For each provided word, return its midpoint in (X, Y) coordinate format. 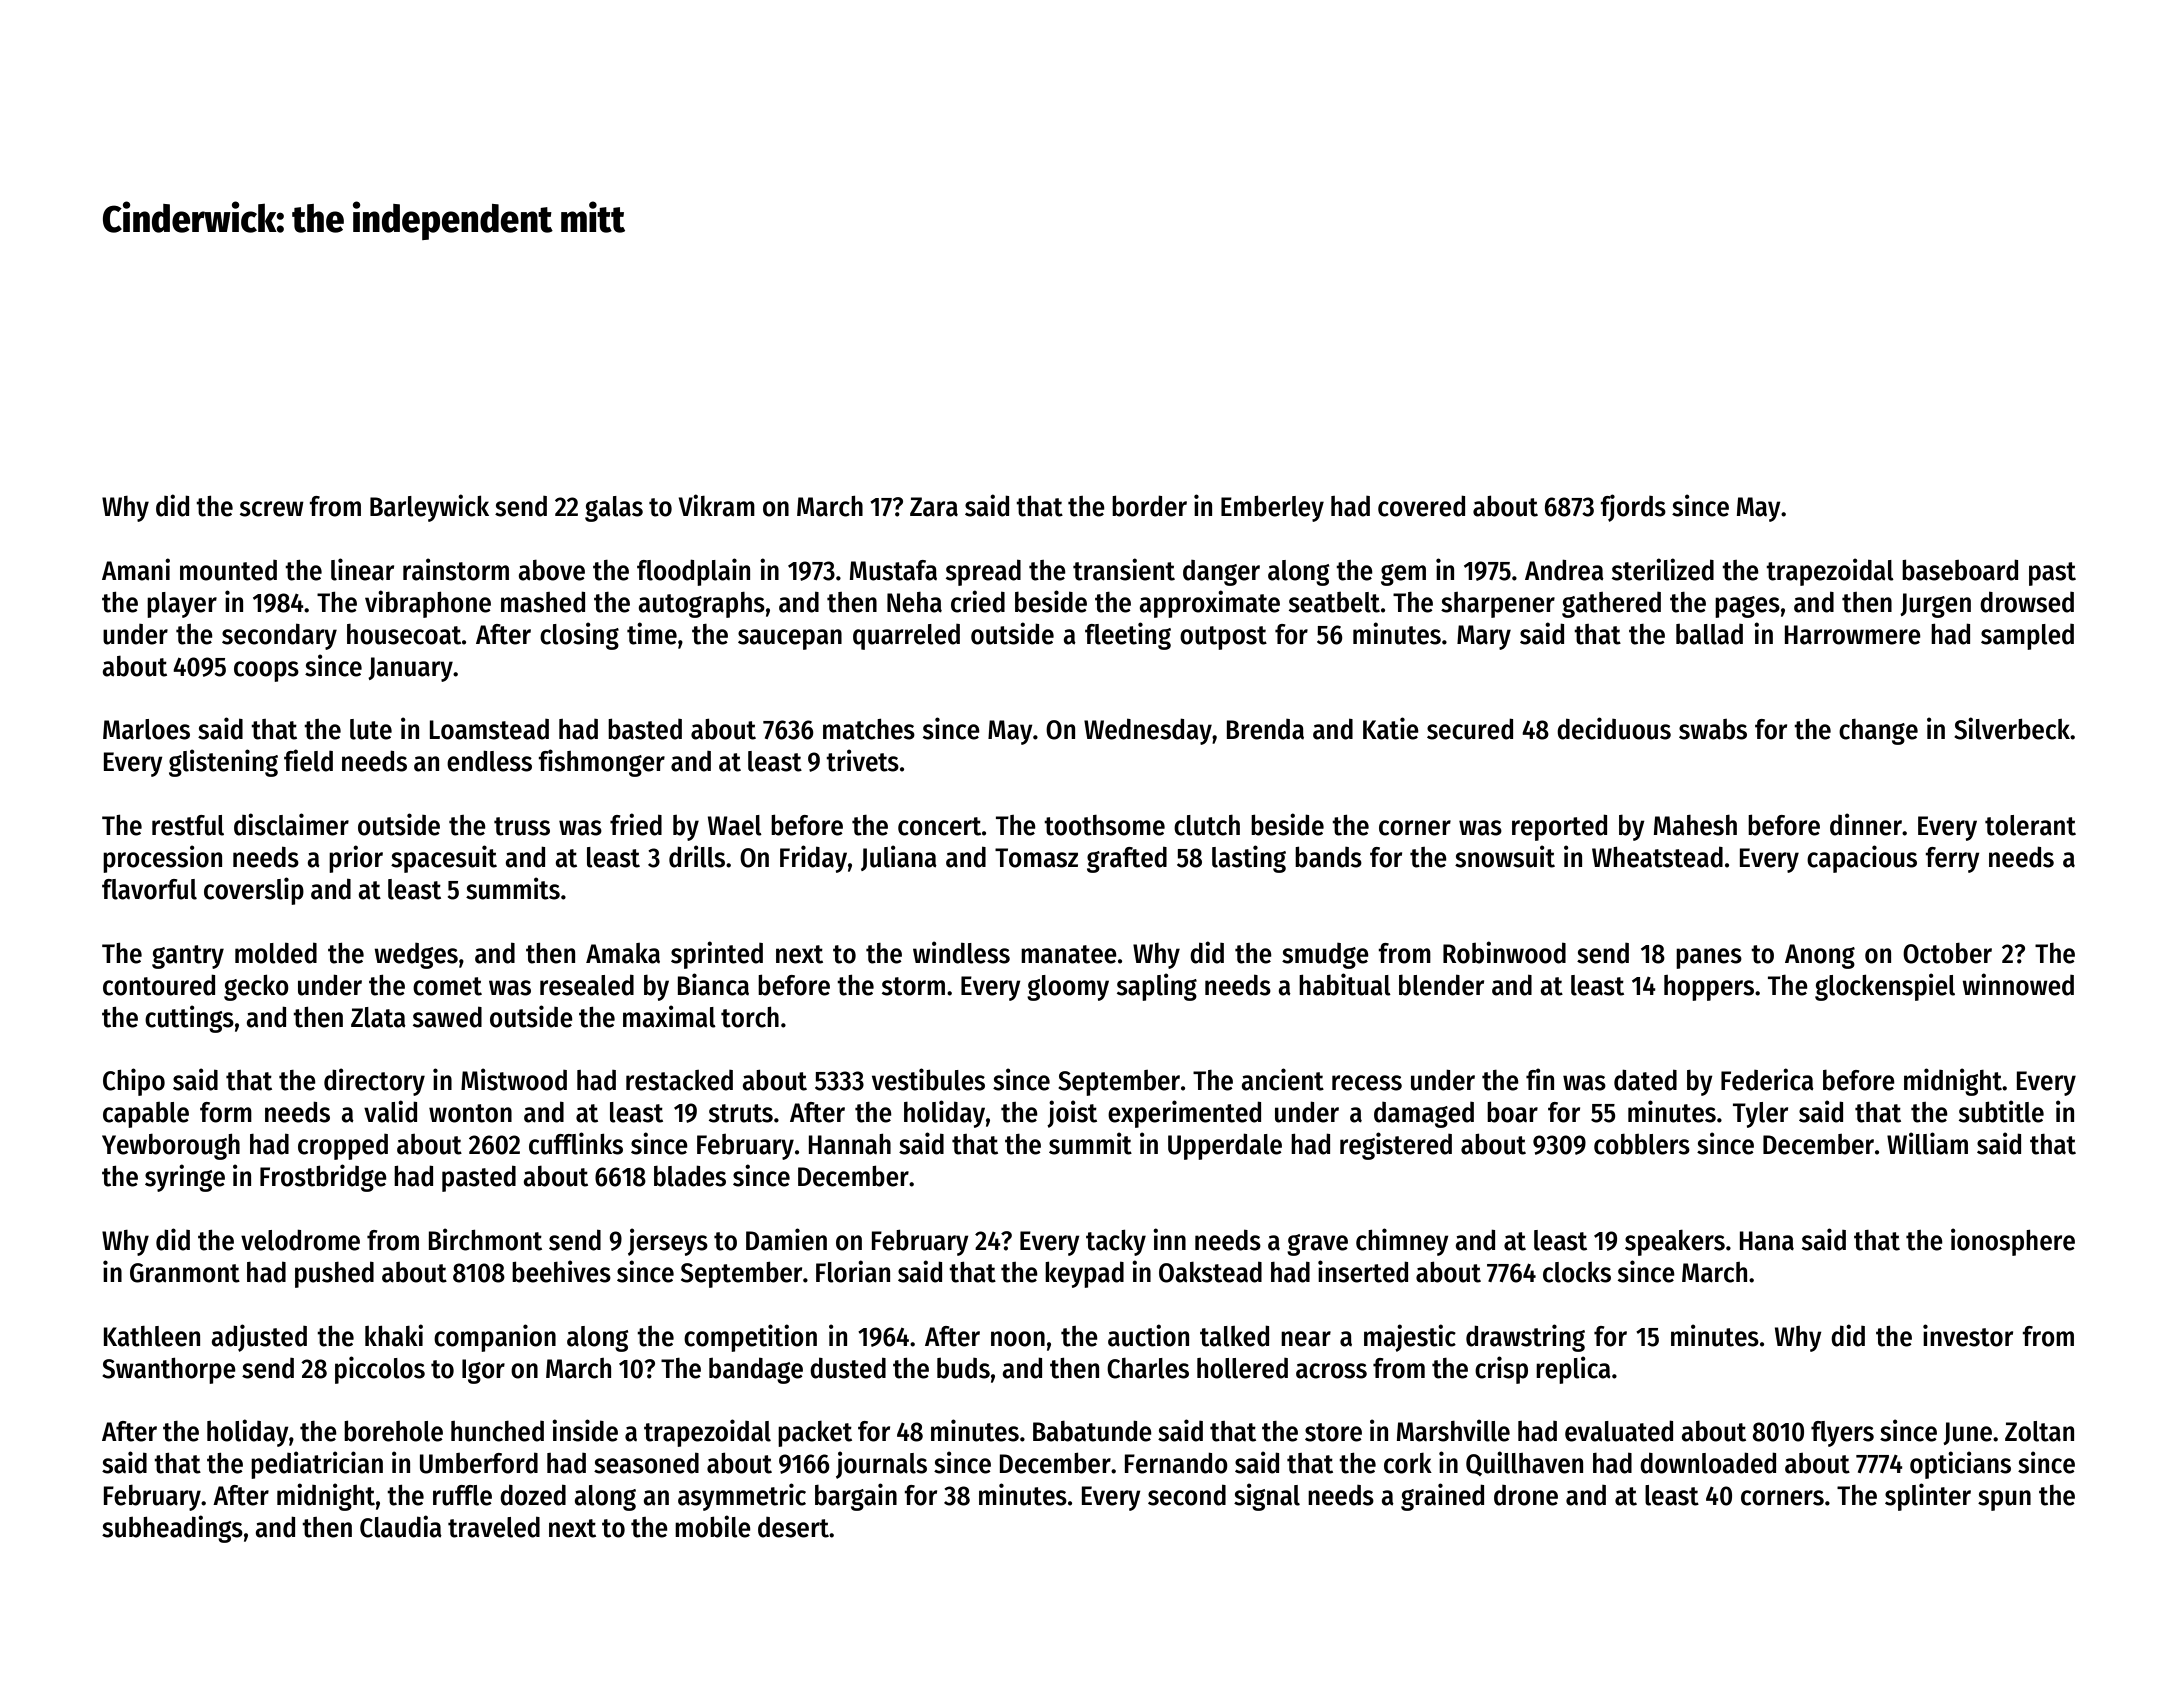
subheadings (172, 1529)
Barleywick (429, 508)
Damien (786, 1239)
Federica (1767, 1079)
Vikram (716, 505)
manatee (1069, 954)
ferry (1952, 860)
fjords (1633, 508)
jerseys (668, 1242)
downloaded (1708, 1463)
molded (276, 953)
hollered (1242, 1368)
